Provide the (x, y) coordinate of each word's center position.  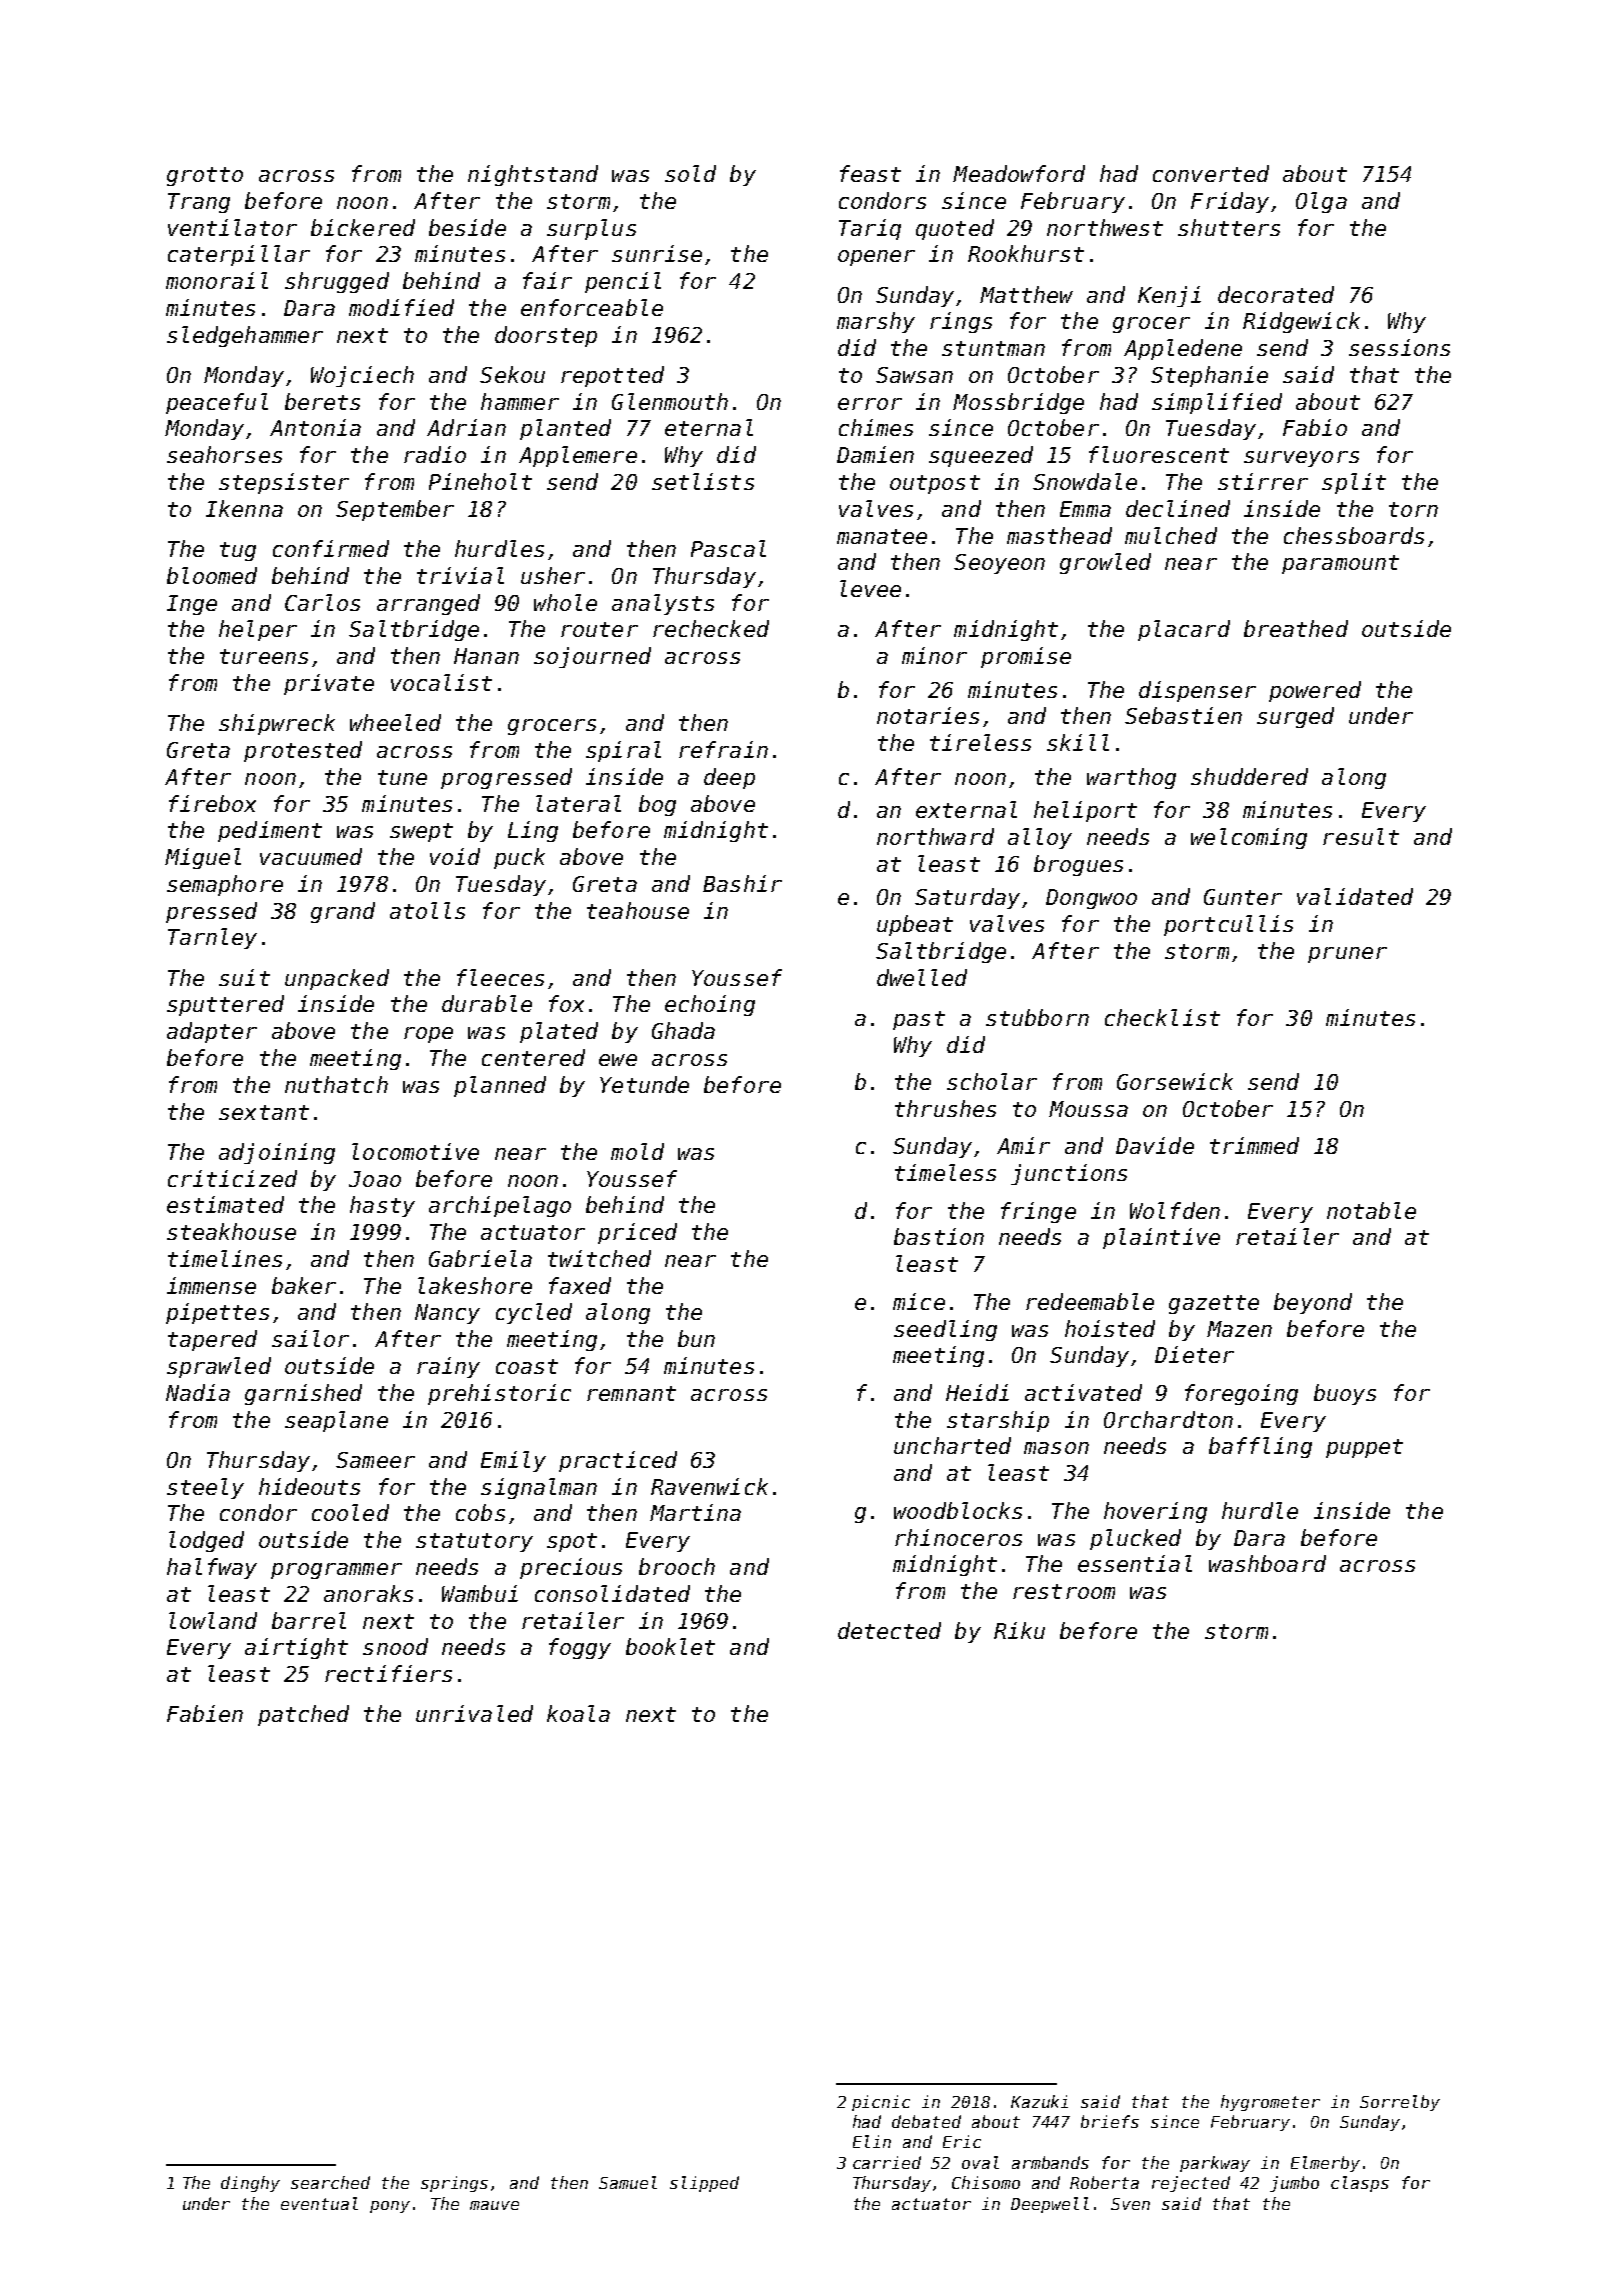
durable (487, 1003)
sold (690, 173)
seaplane (336, 1421)
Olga (1321, 202)
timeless (945, 1172)
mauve (494, 2205)
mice (919, 1301)
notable (1371, 1210)
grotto (205, 176)
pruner (1347, 955)
